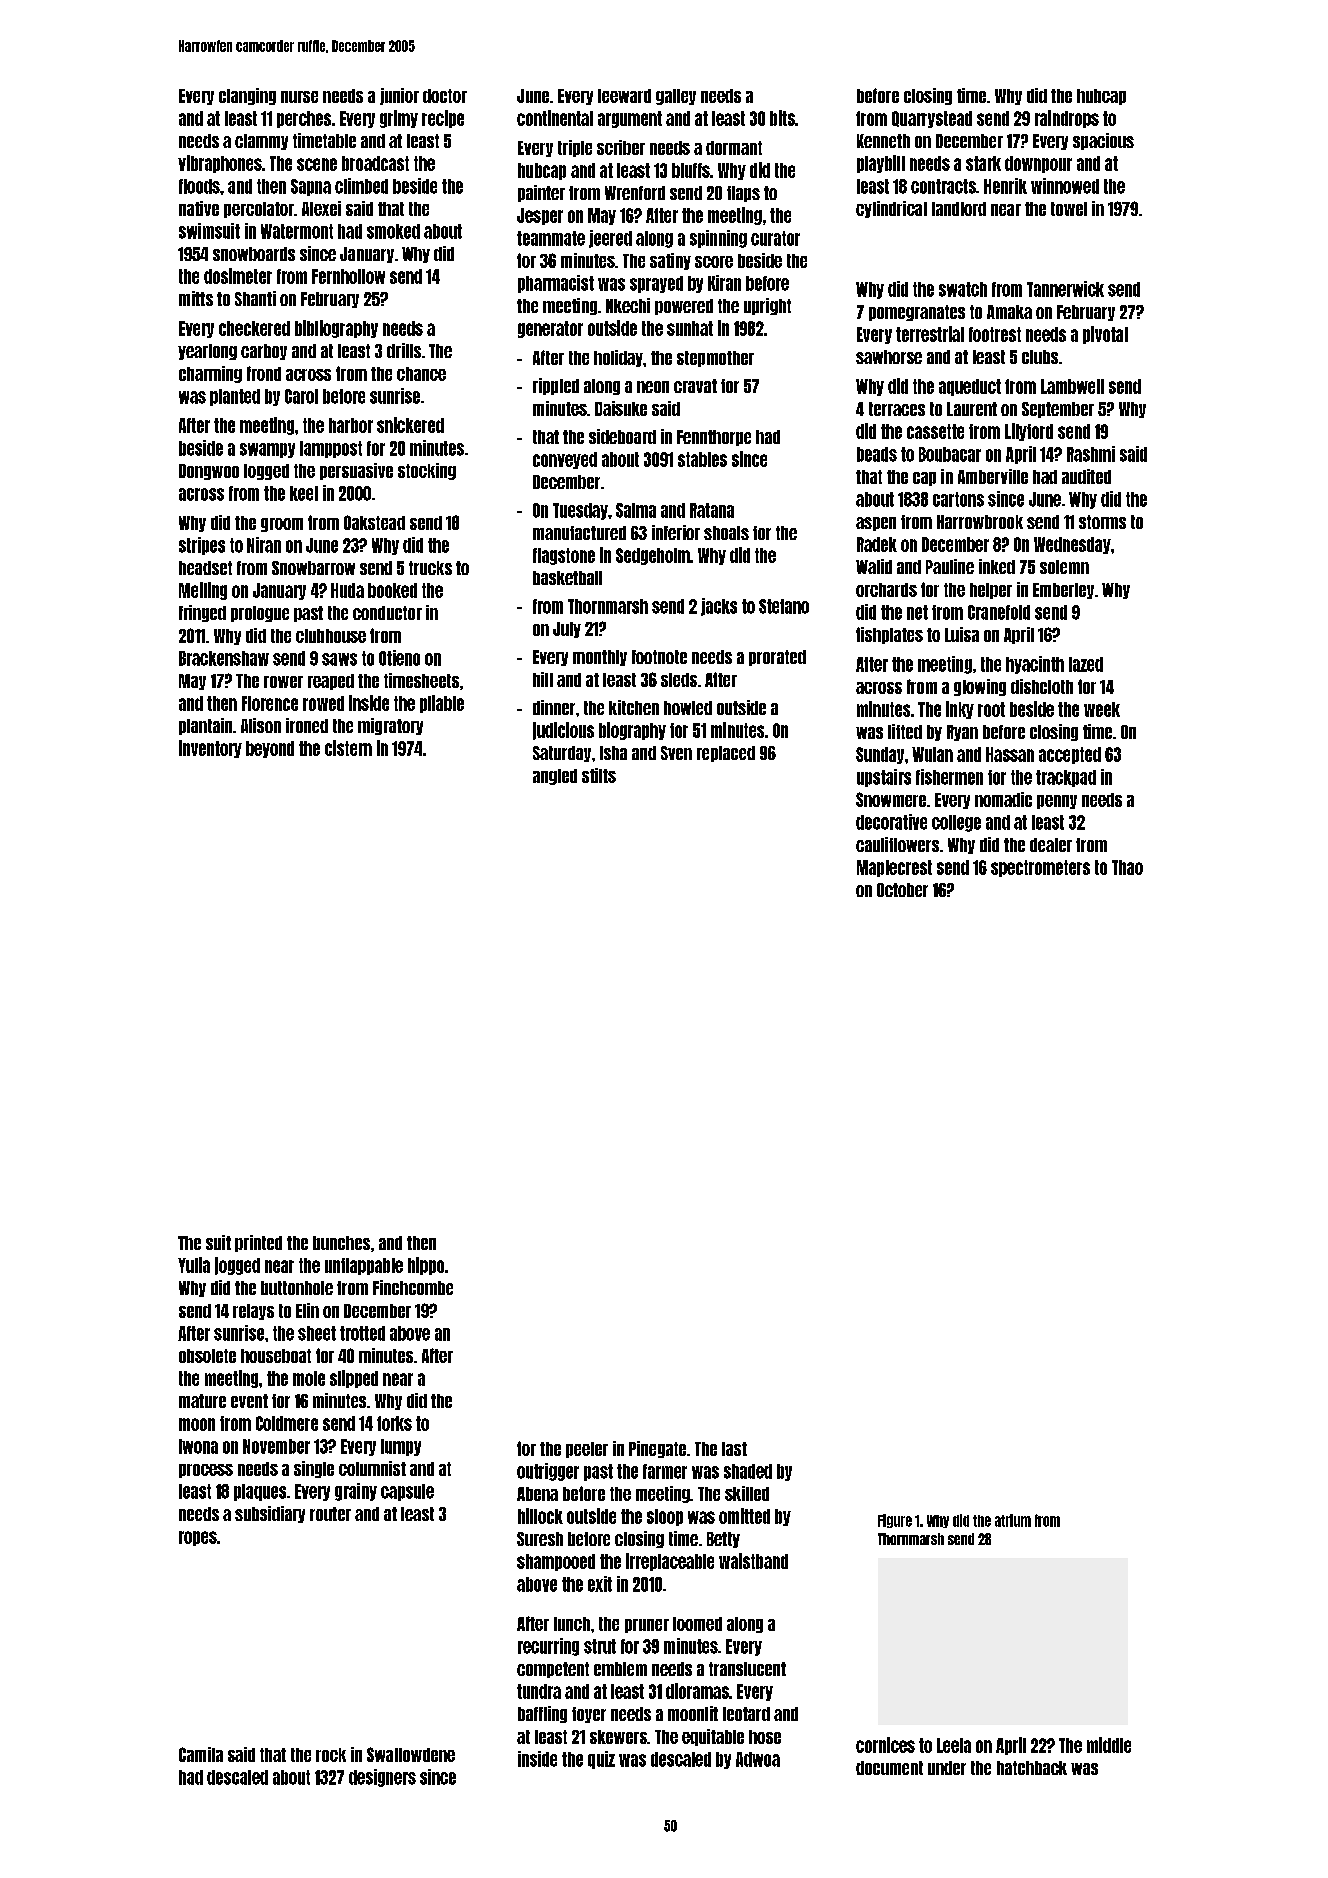 The image size is (1328, 1878). I want to click on Quarrystead, so click(932, 119).
